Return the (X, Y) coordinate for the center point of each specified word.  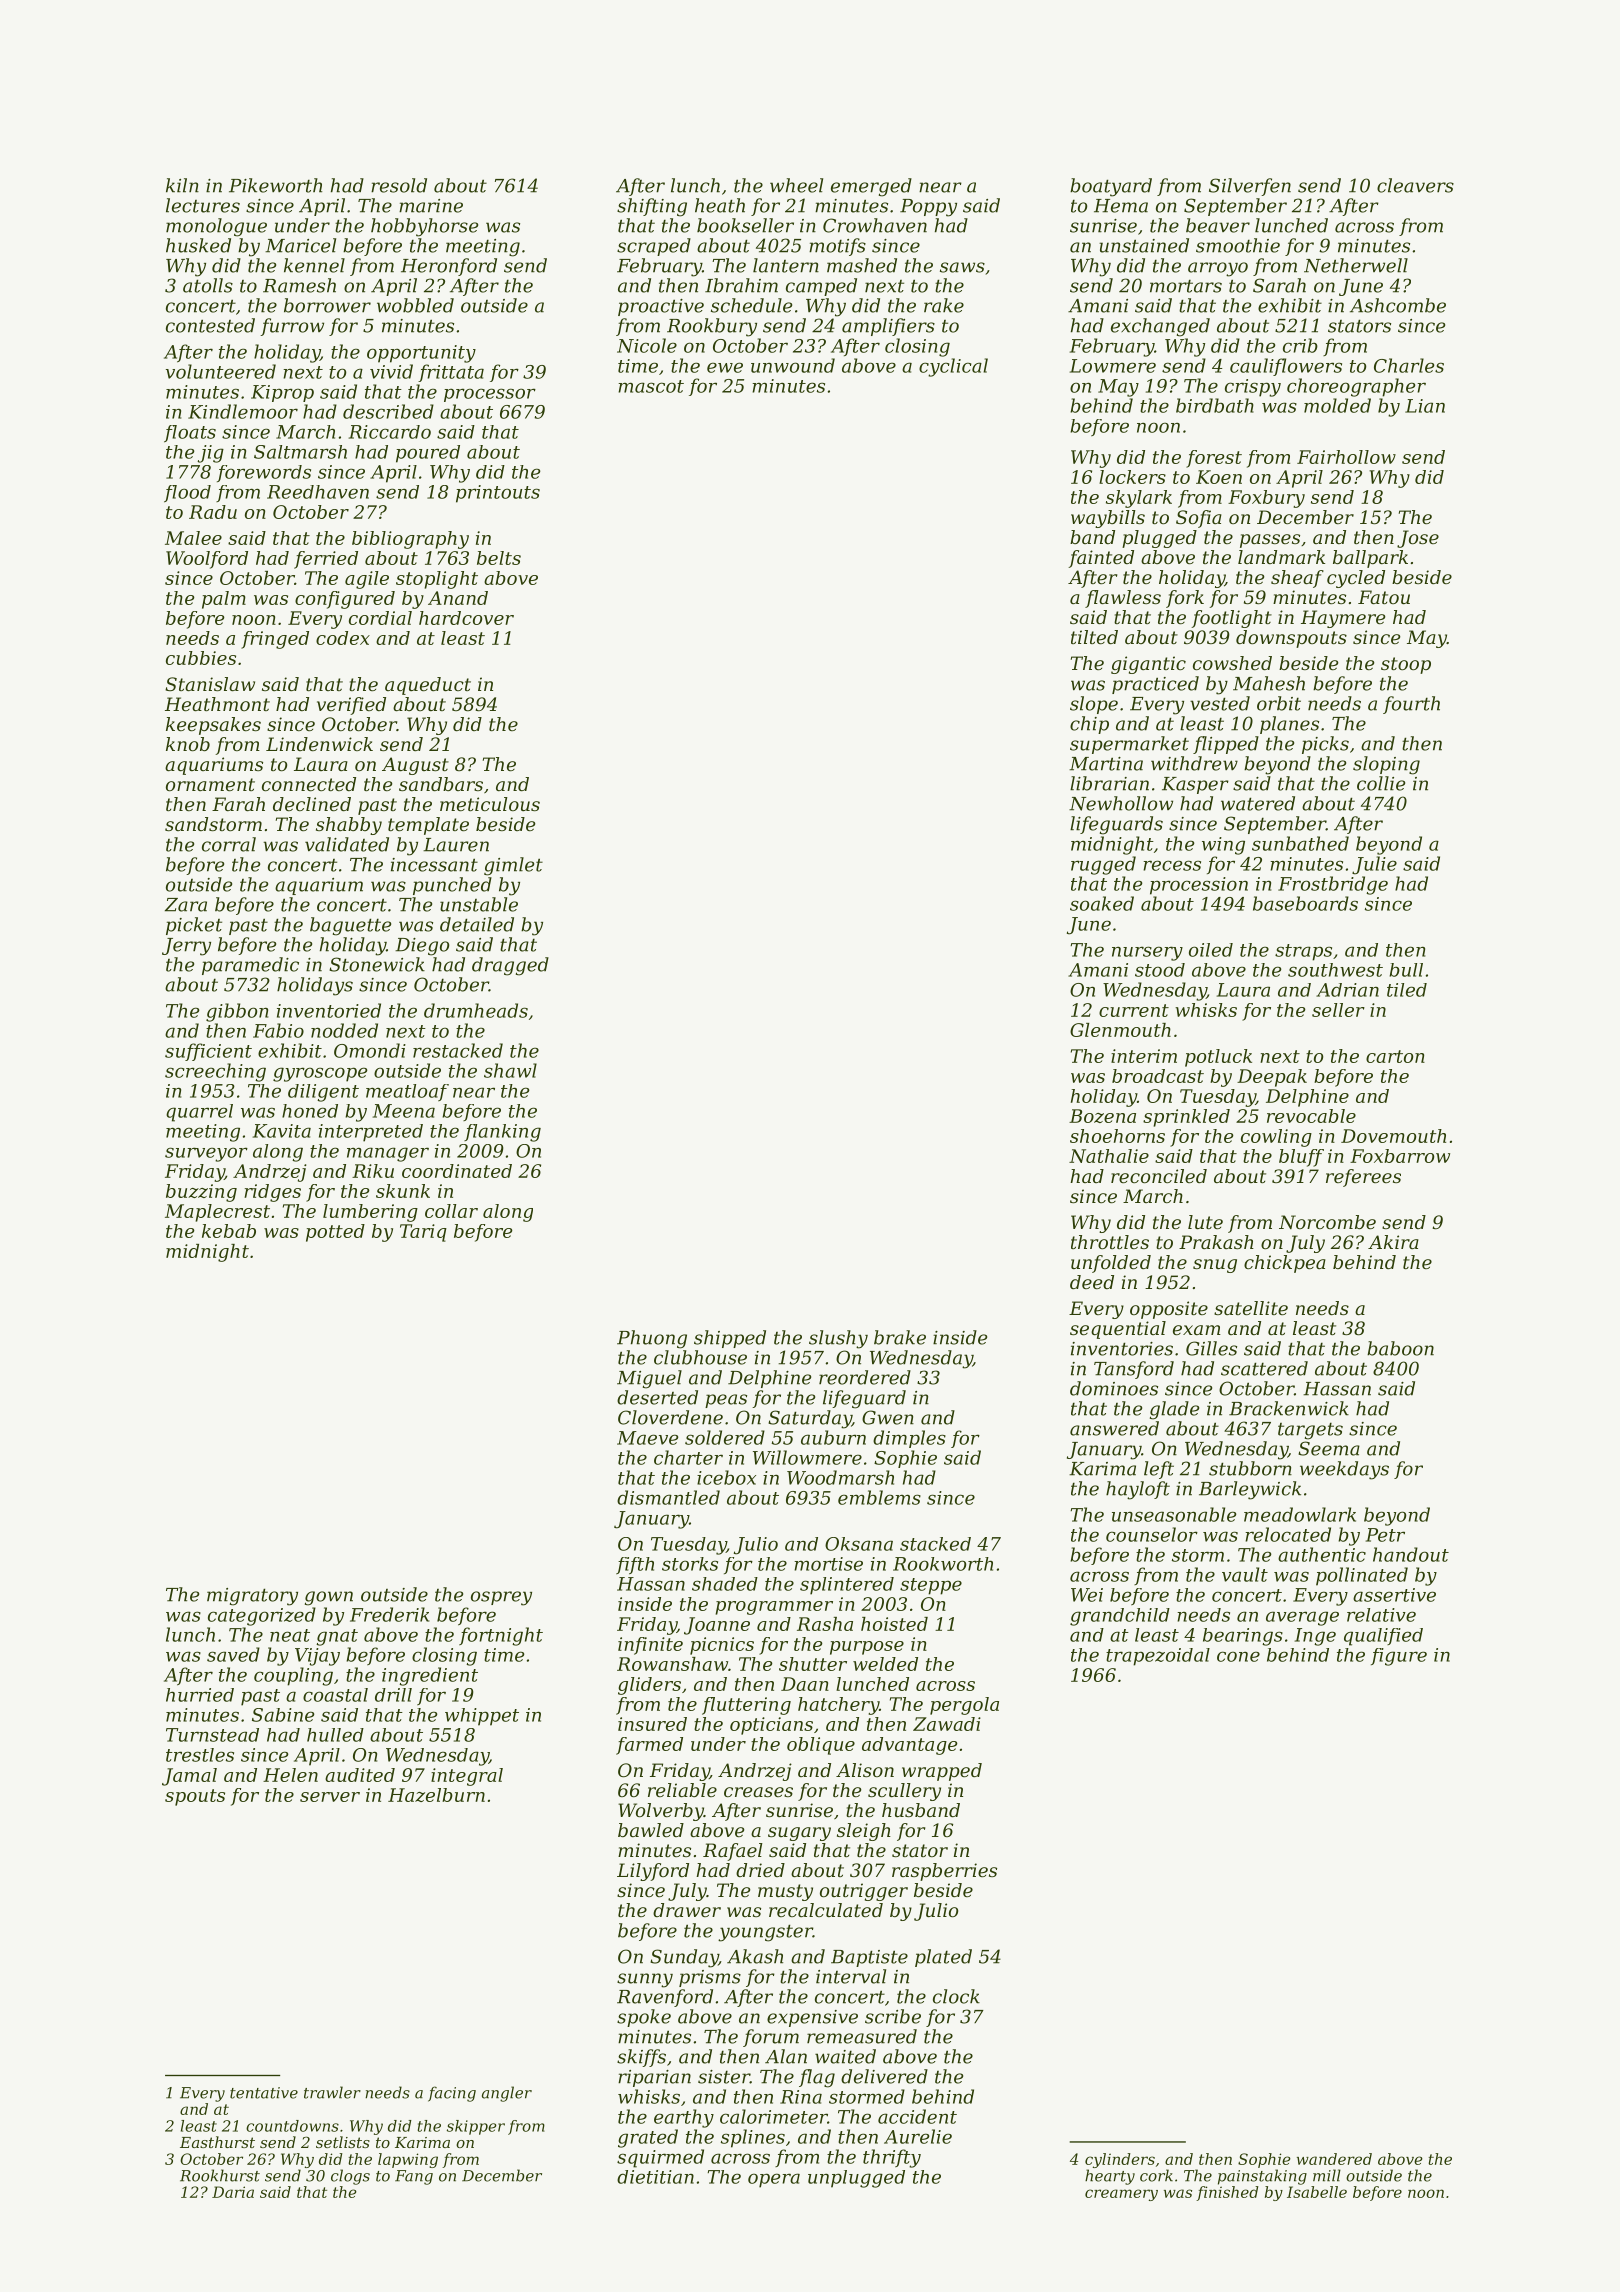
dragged (510, 966)
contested (210, 325)
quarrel (199, 1113)
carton (1395, 1056)
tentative (264, 2093)
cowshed (1232, 663)
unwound (793, 365)
